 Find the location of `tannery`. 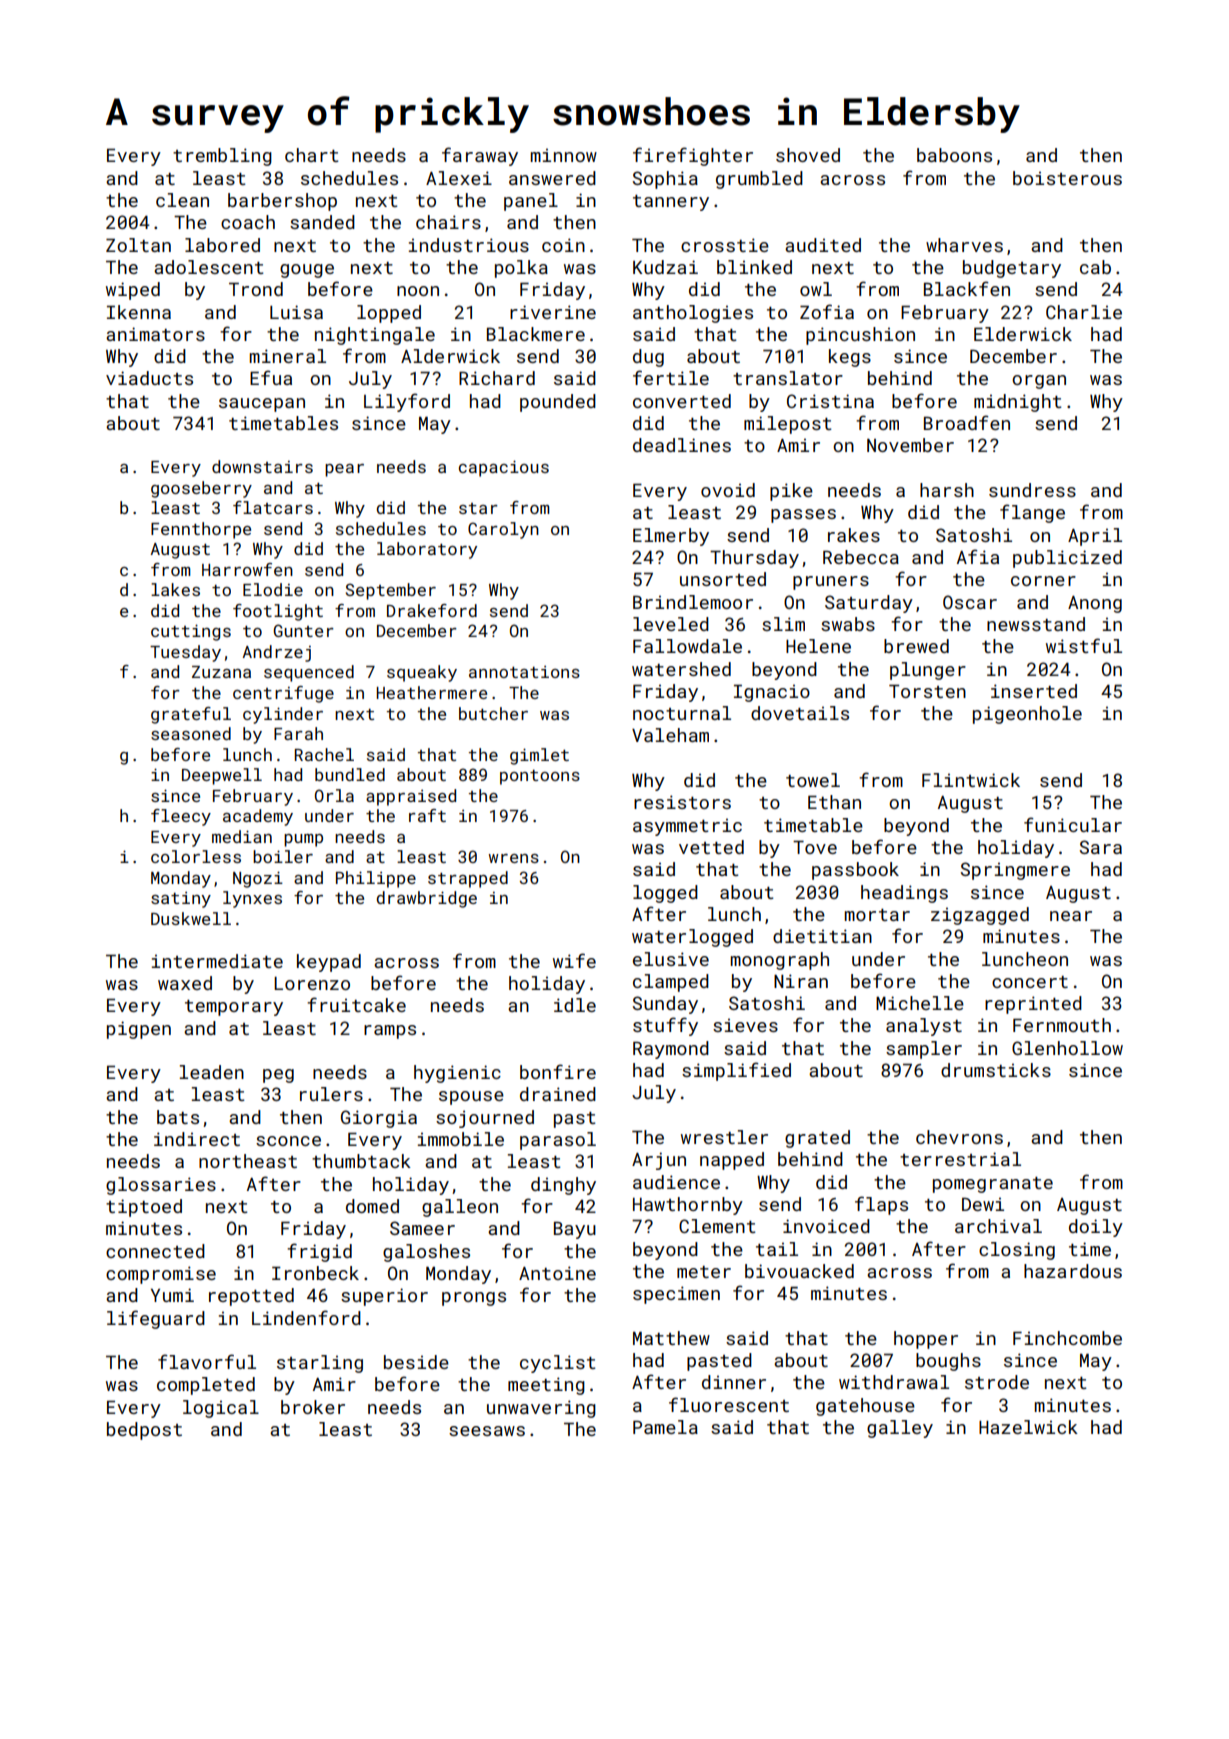

tannery is located at coordinates (671, 203).
